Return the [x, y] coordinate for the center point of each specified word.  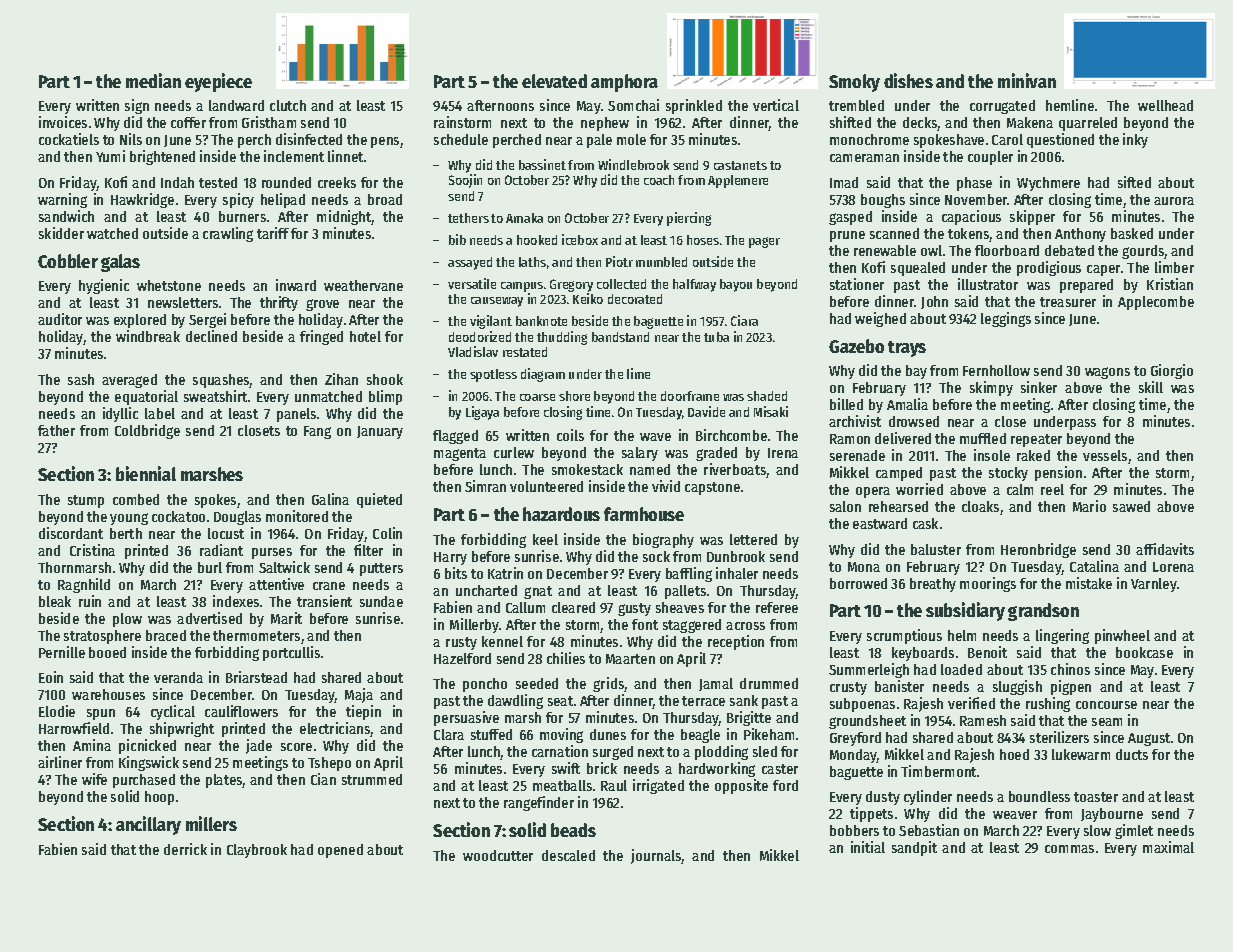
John [934, 302]
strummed [372, 779]
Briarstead [256, 677]
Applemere [738, 181]
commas [1069, 849]
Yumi [110, 156]
